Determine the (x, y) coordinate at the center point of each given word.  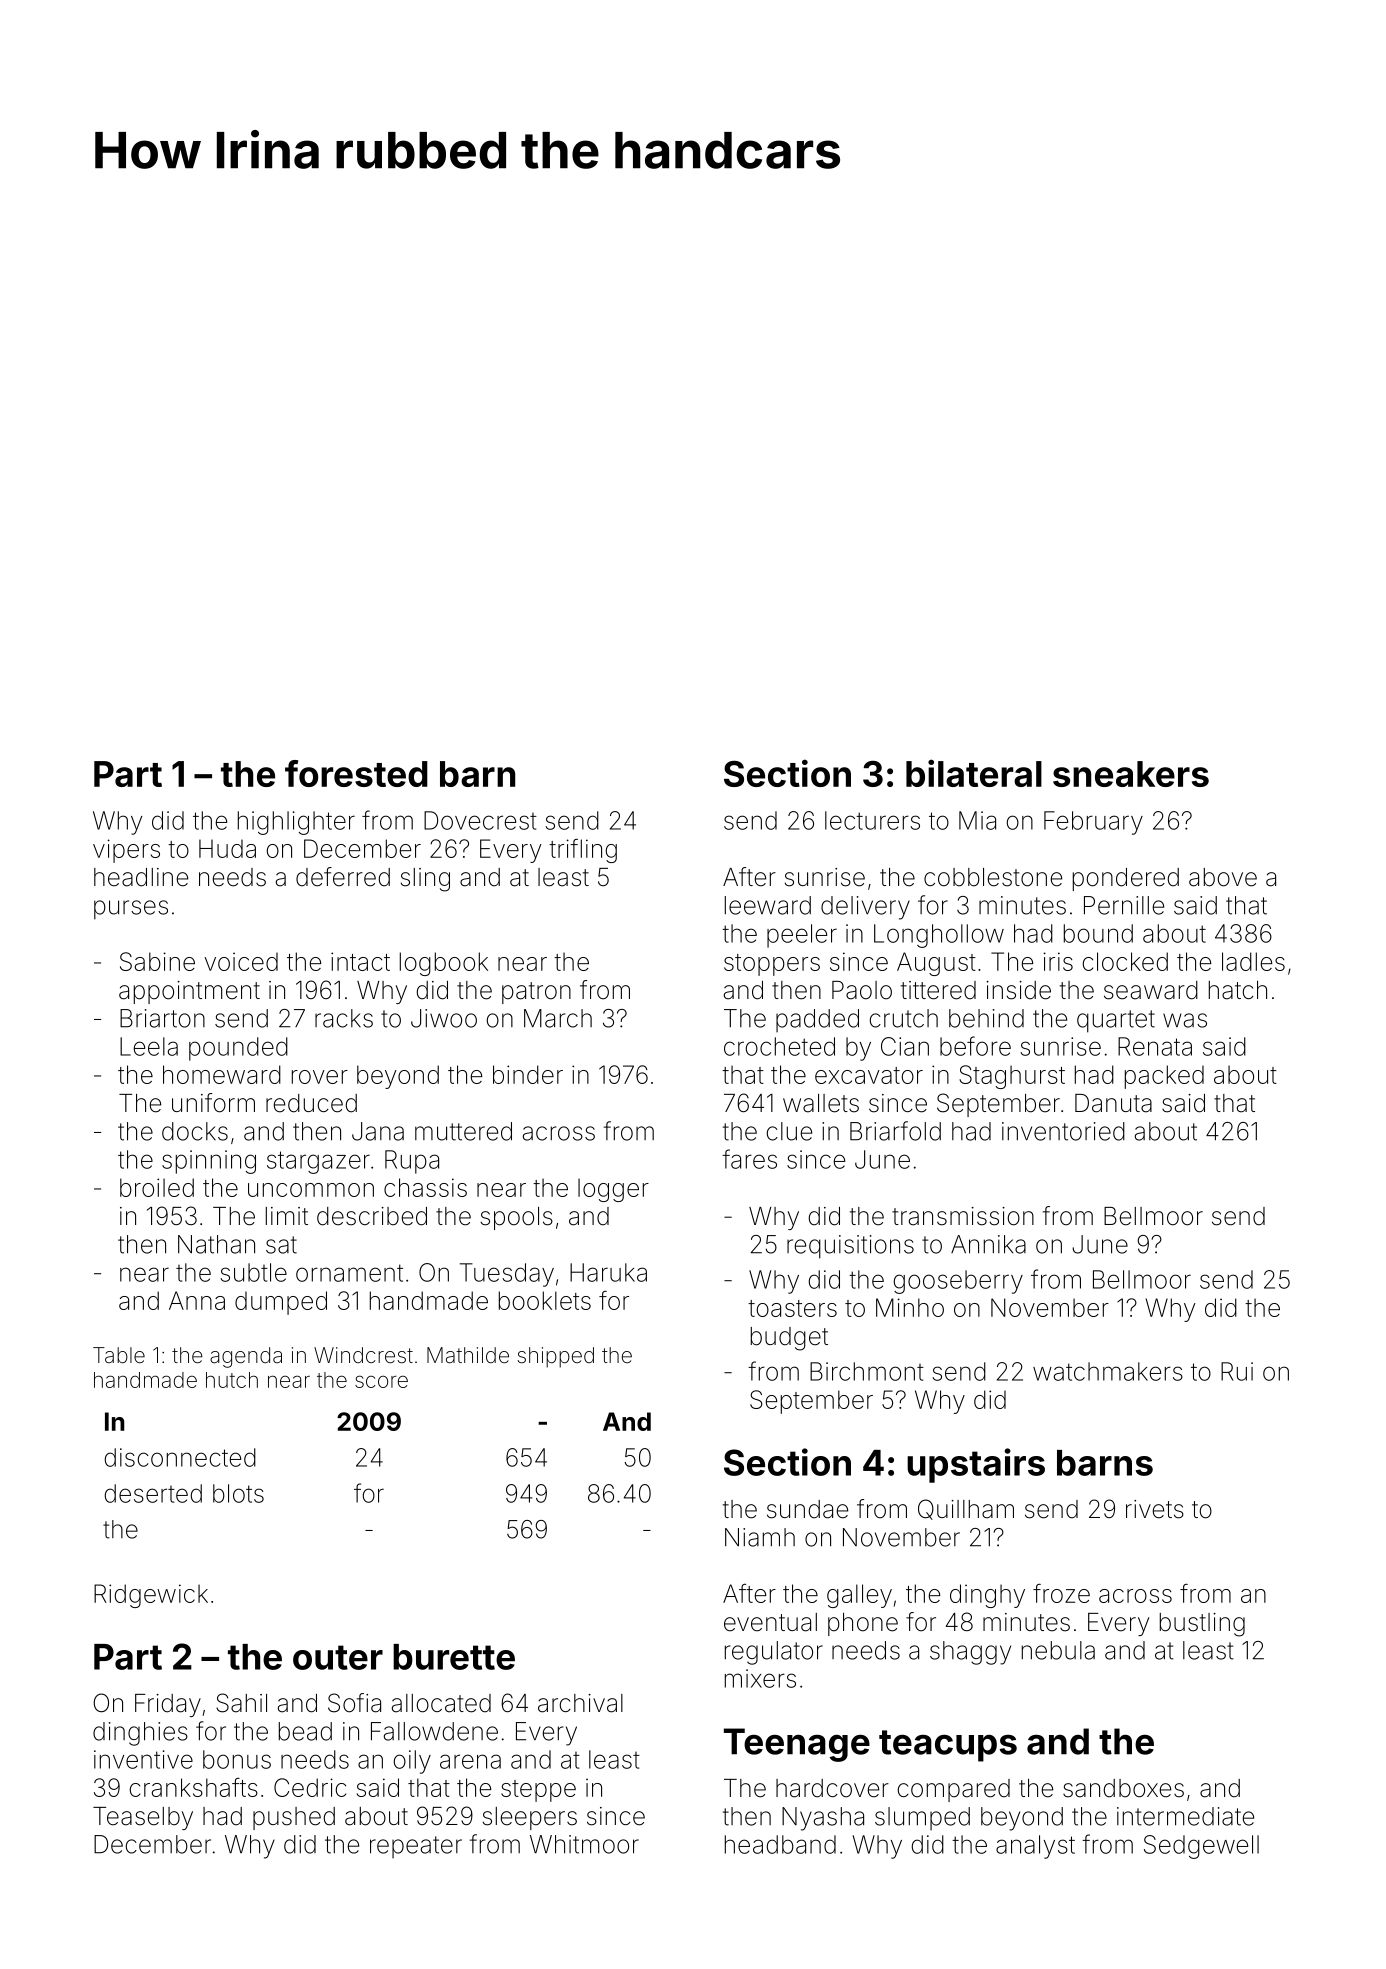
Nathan (216, 1244)
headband (780, 1844)
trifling (583, 851)
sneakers (1131, 774)
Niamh (760, 1537)
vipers (126, 851)
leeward (768, 905)
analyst (1035, 1847)
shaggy (970, 1653)
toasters (792, 1308)
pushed (294, 1818)
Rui (1237, 1371)
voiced (241, 961)
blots (238, 1493)
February (1093, 823)
